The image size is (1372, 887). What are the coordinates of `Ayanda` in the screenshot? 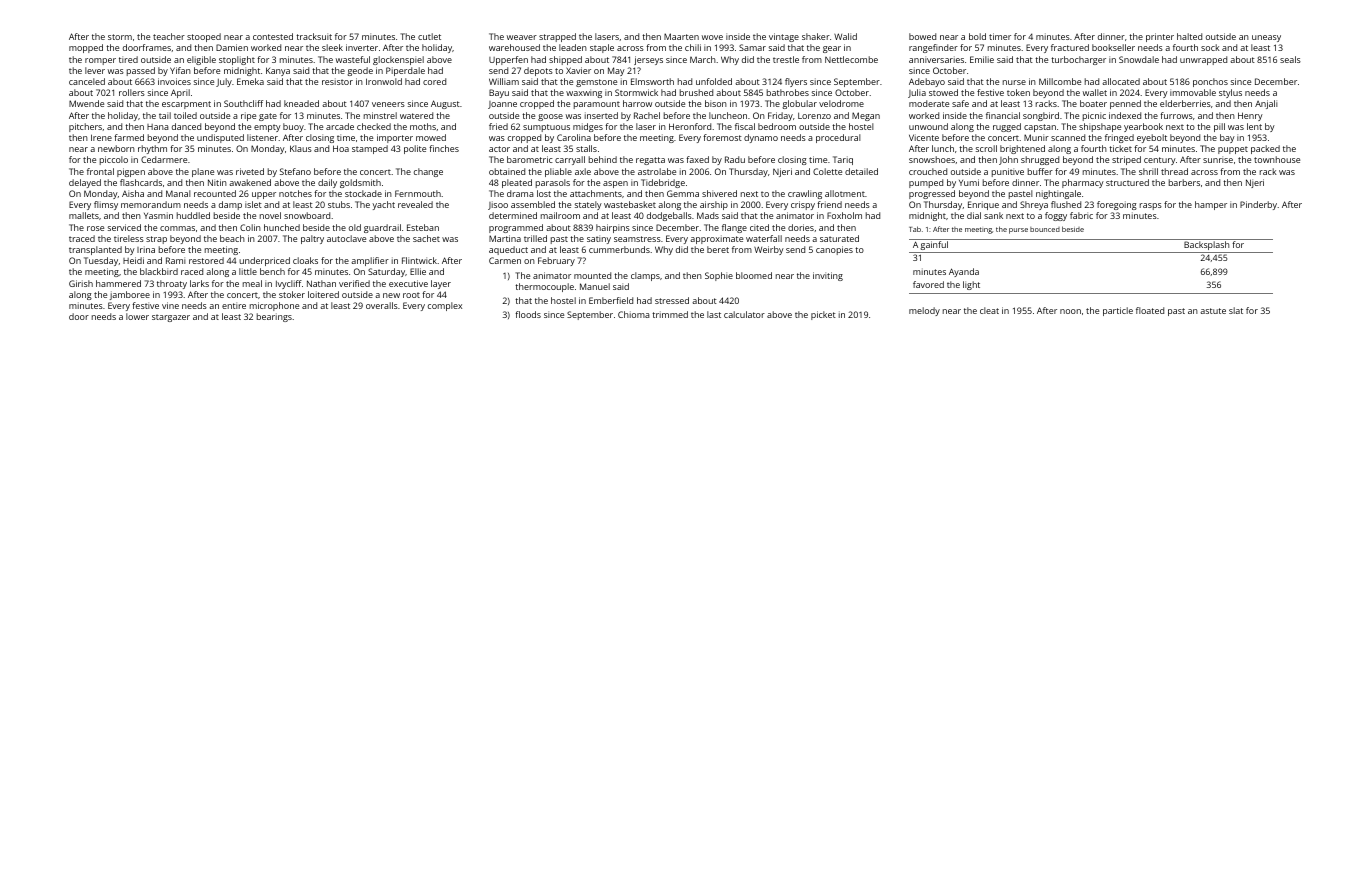 It's located at (964, 272).
